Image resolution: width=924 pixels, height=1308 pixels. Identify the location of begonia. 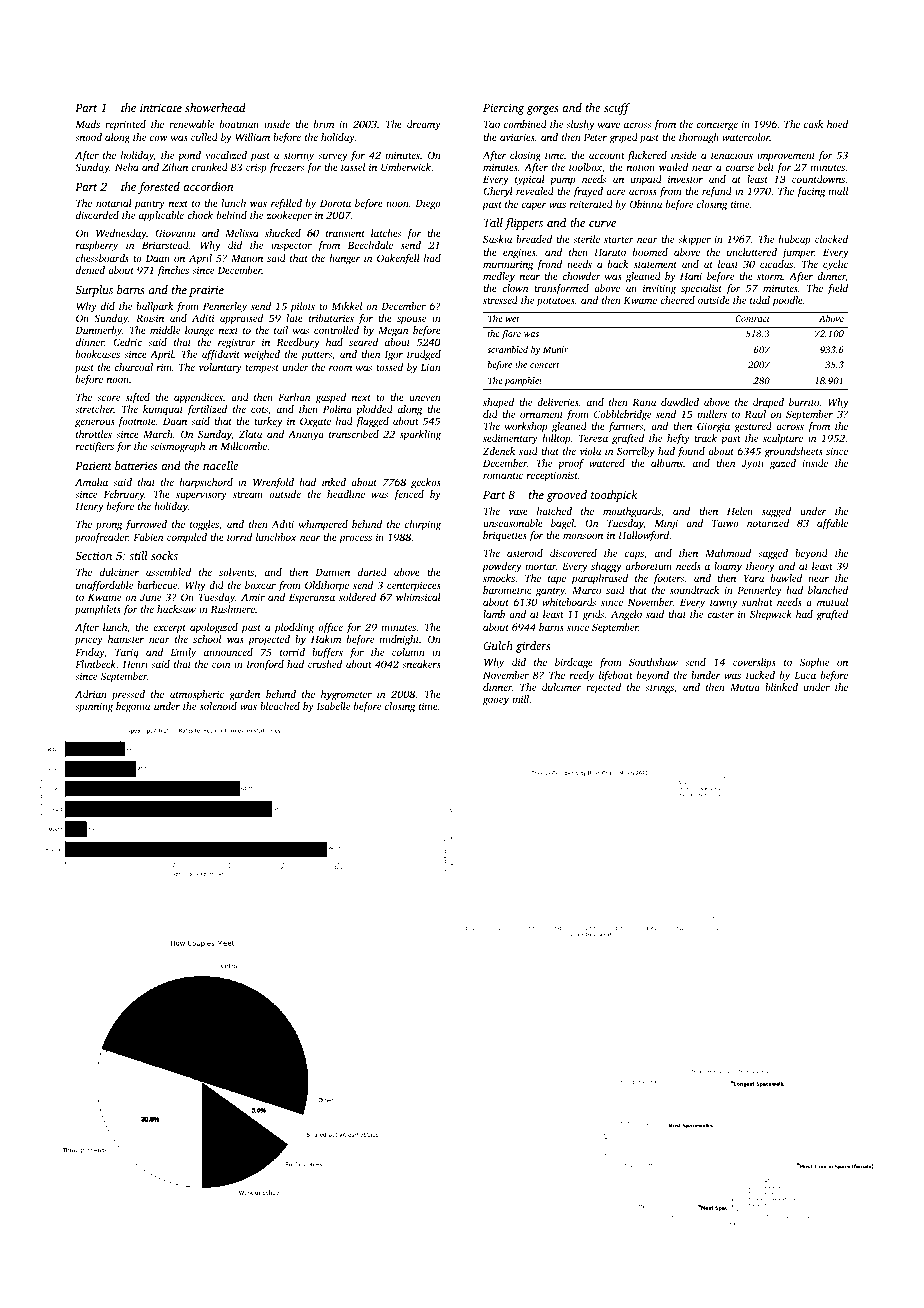
(133, 707).
